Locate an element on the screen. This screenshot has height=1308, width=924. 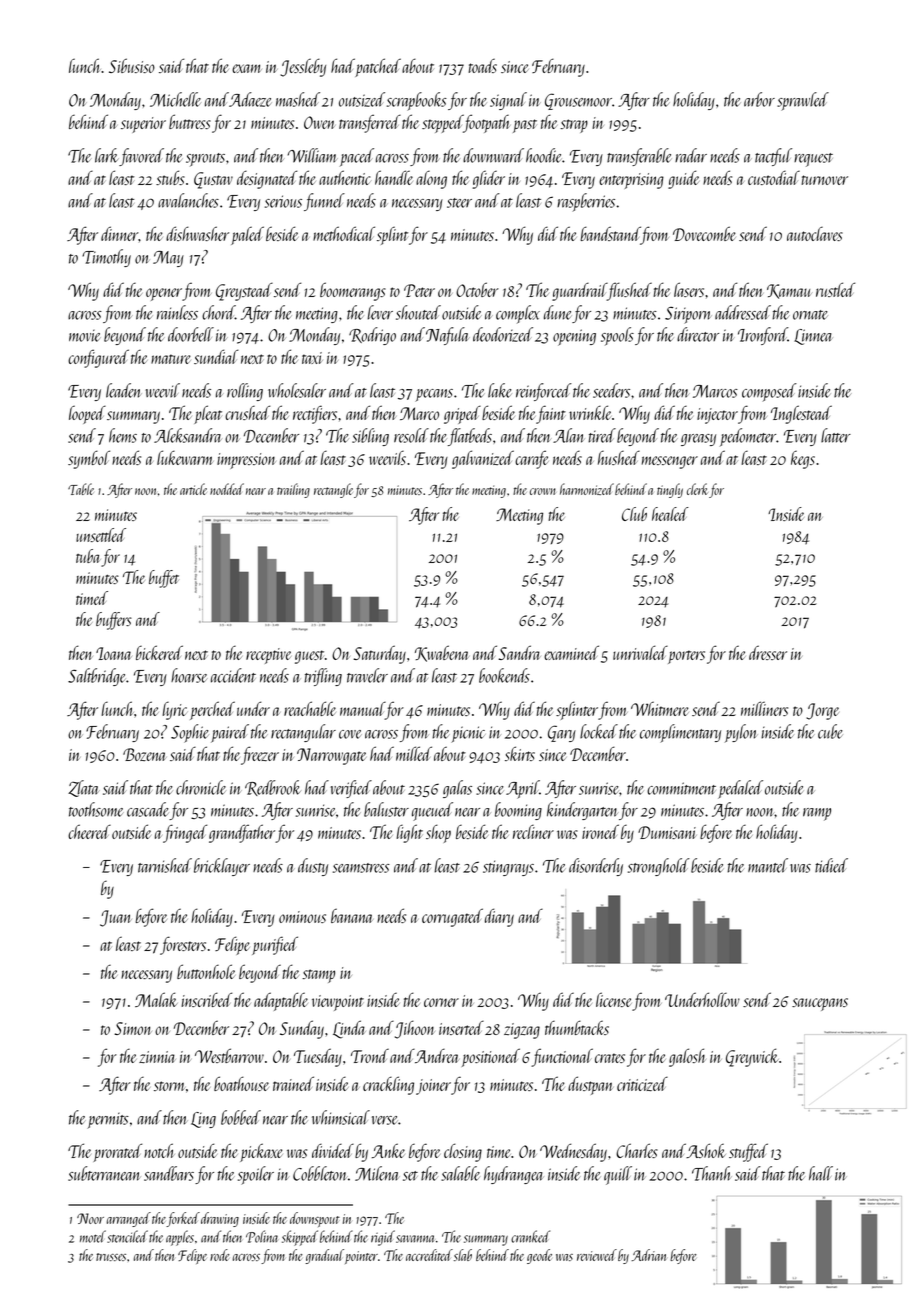
salable is located at coordinates (460, 1173).
